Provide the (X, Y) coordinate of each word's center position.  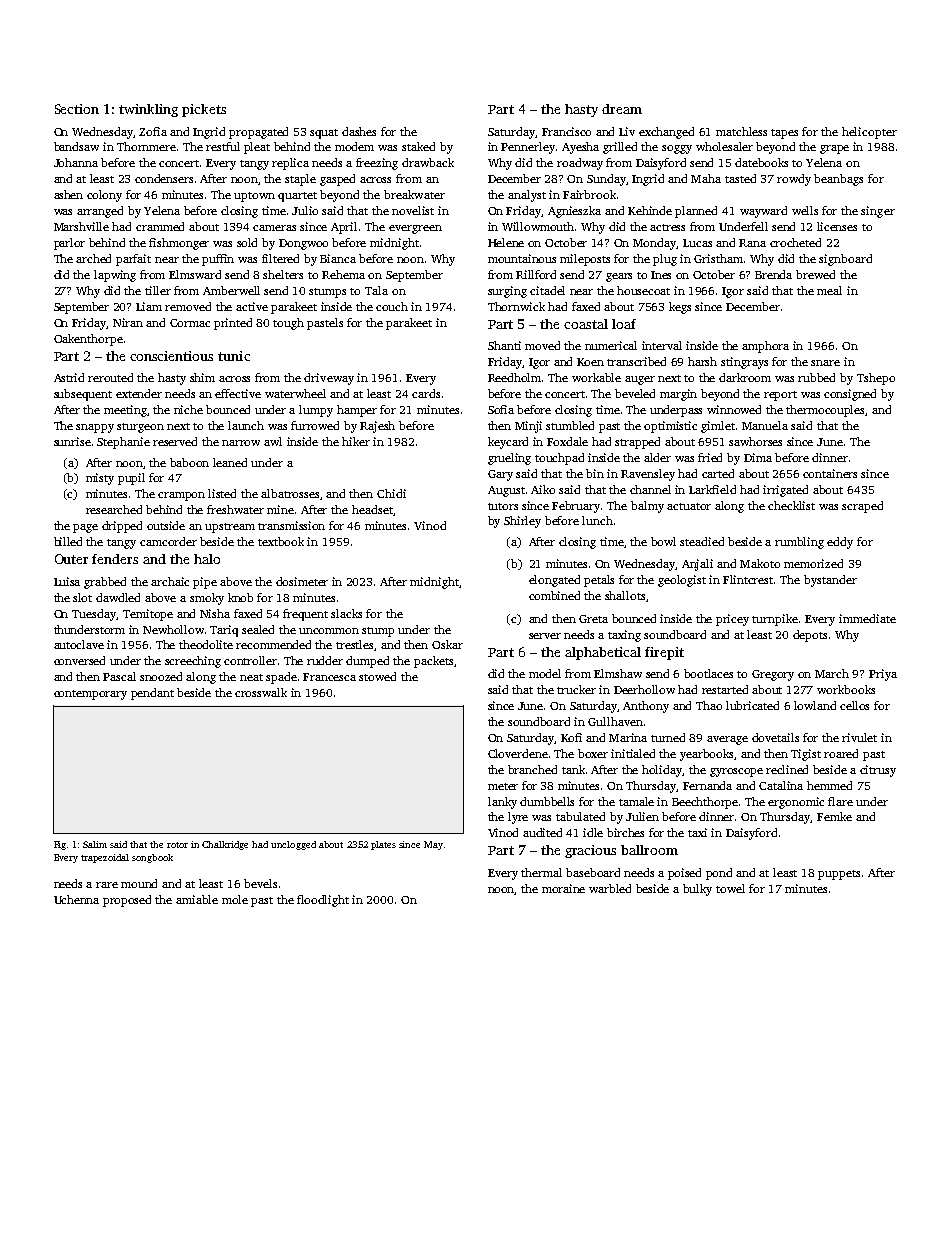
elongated (554, 581)
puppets (839, 875)
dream (622, 109)
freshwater (235, 509)
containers (830, 473)
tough (288, 324)
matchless (741, 131)
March (832, 673)
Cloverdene (518, 753)
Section (77, 109)
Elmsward (195, 274)
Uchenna (76, 899)
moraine (563, 888)
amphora (765, 347)
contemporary (90, 695)
